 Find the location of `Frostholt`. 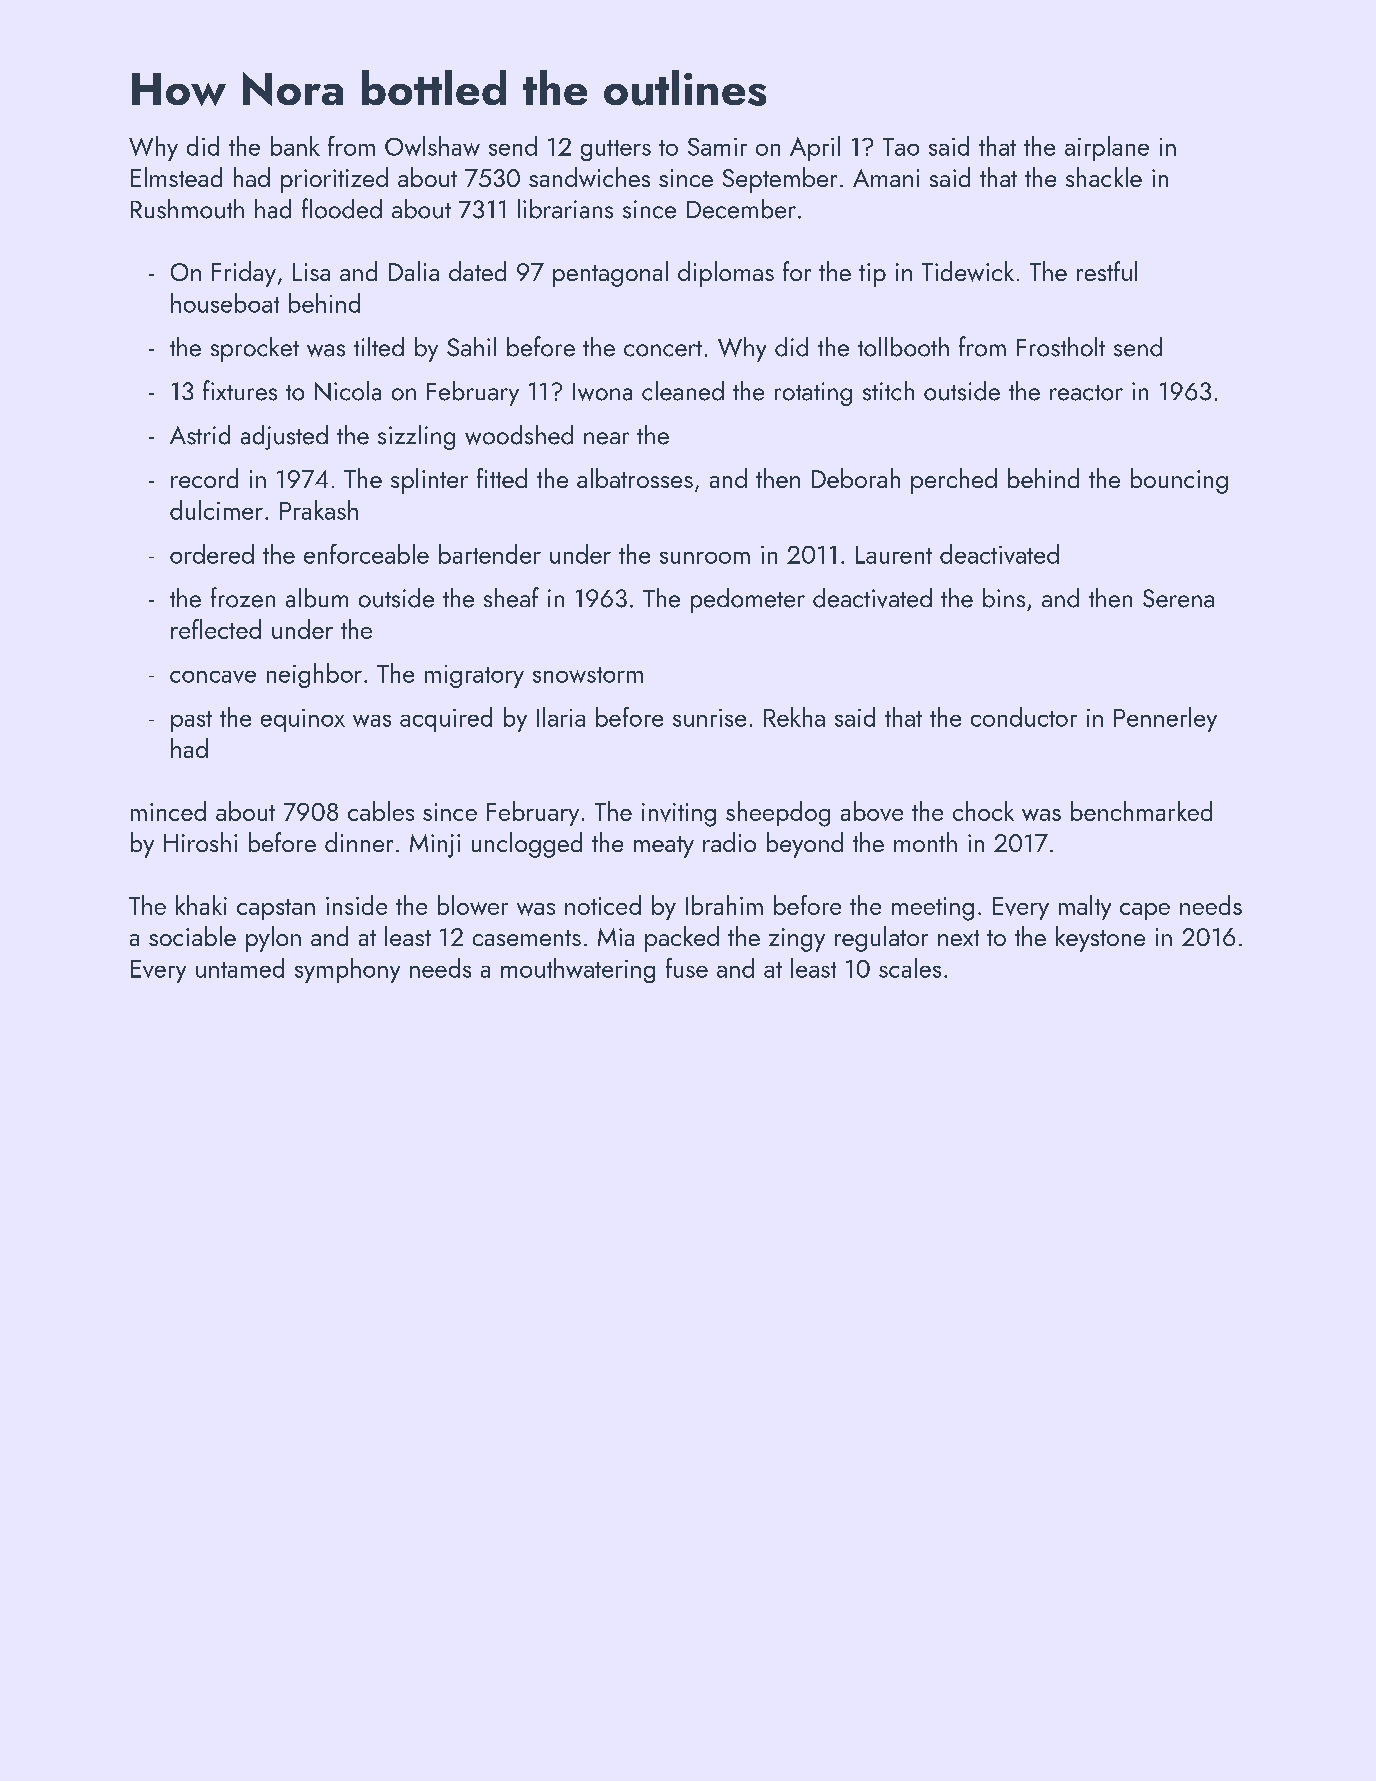

Frostholt is located at coordinates (1061, 347).
